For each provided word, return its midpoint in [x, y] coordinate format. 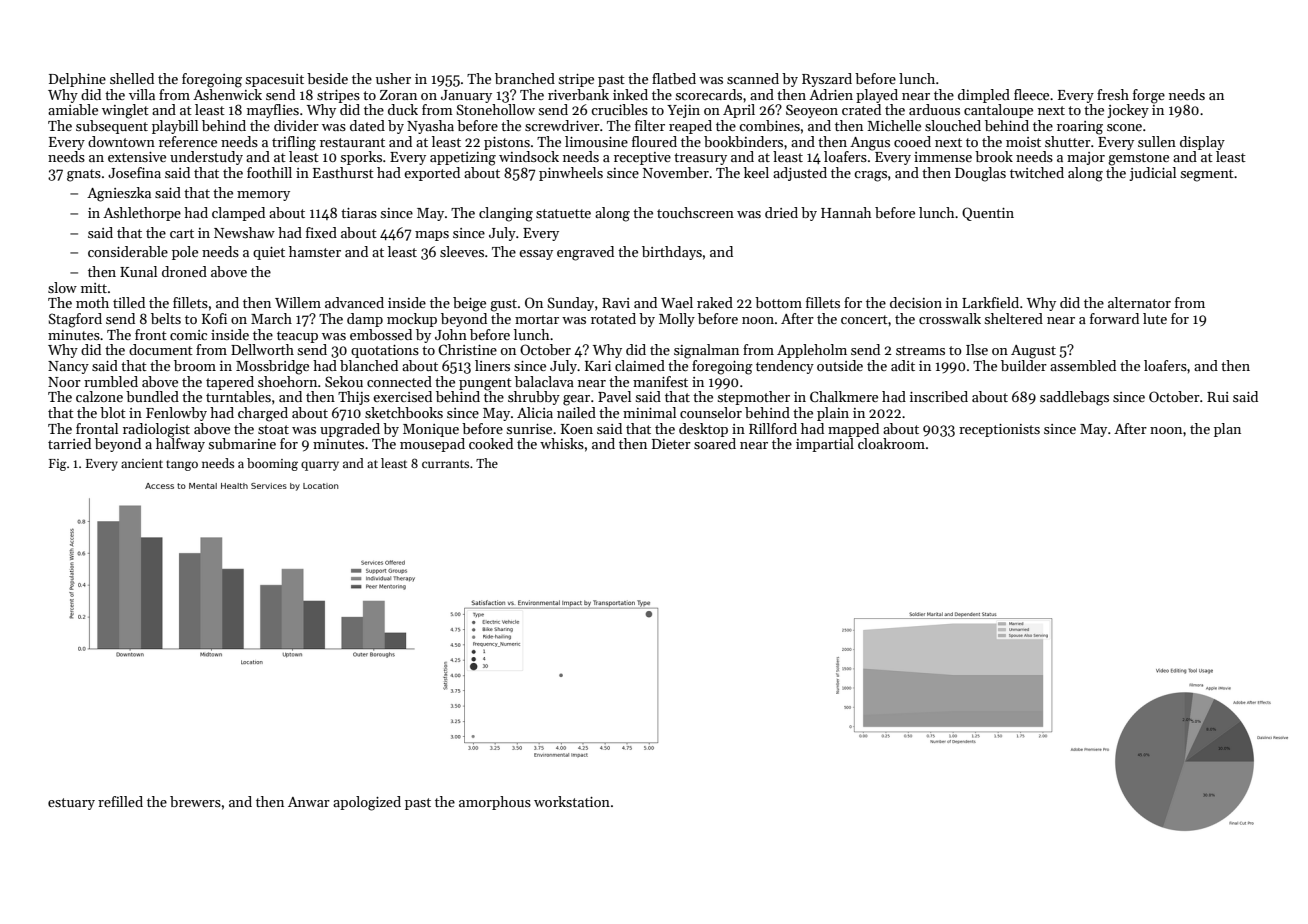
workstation [572, 801]
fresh [1113, 94]
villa [142, 94]
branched [525, 78]
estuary [71, 804]
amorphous [495, 803]
